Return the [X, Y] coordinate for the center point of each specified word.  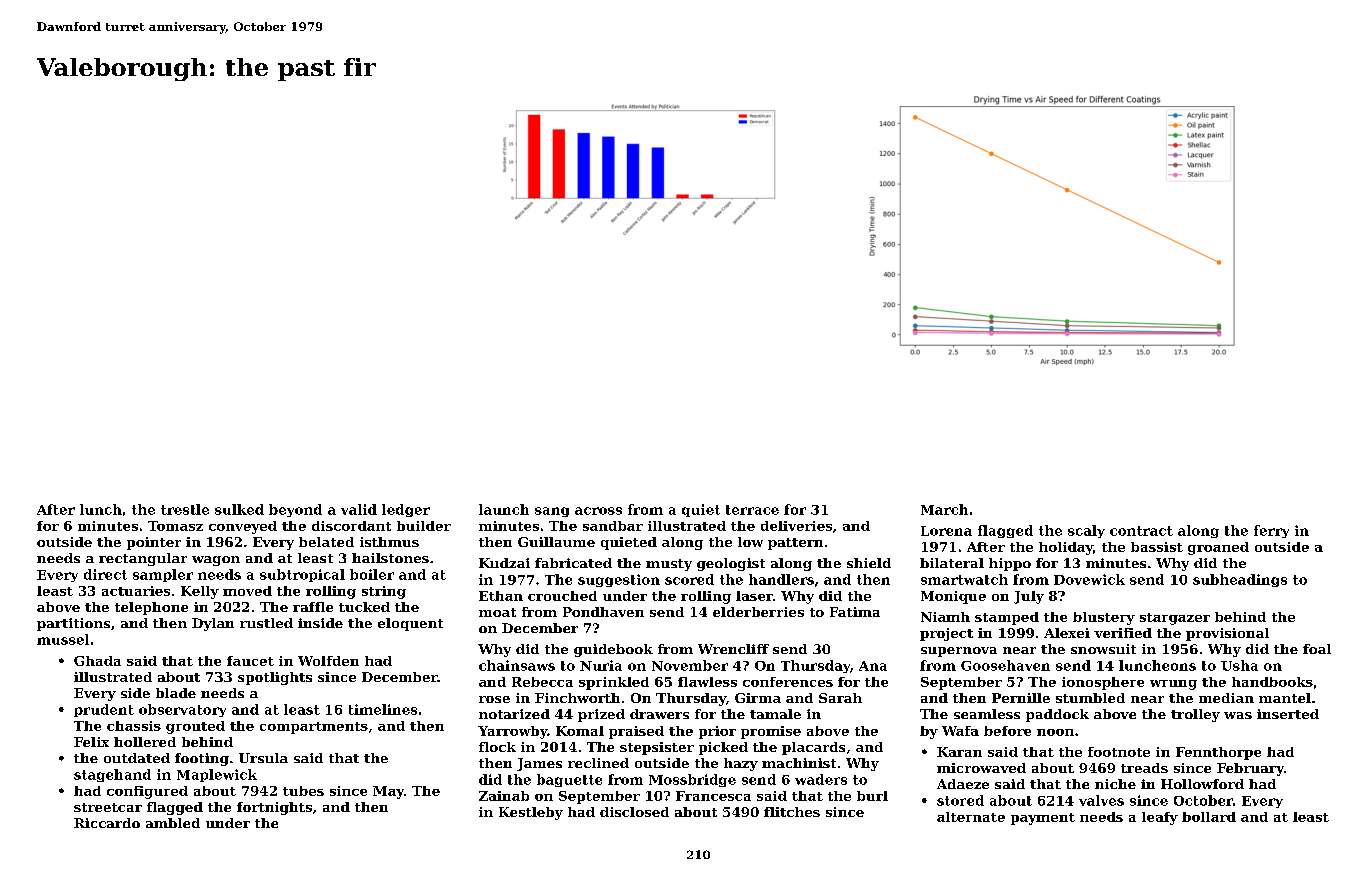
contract [1141, 531]
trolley [1195, 715]
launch [504, 509]
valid [359, 509]
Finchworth [577, 698]
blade [176, 693]
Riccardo [107, 823]
